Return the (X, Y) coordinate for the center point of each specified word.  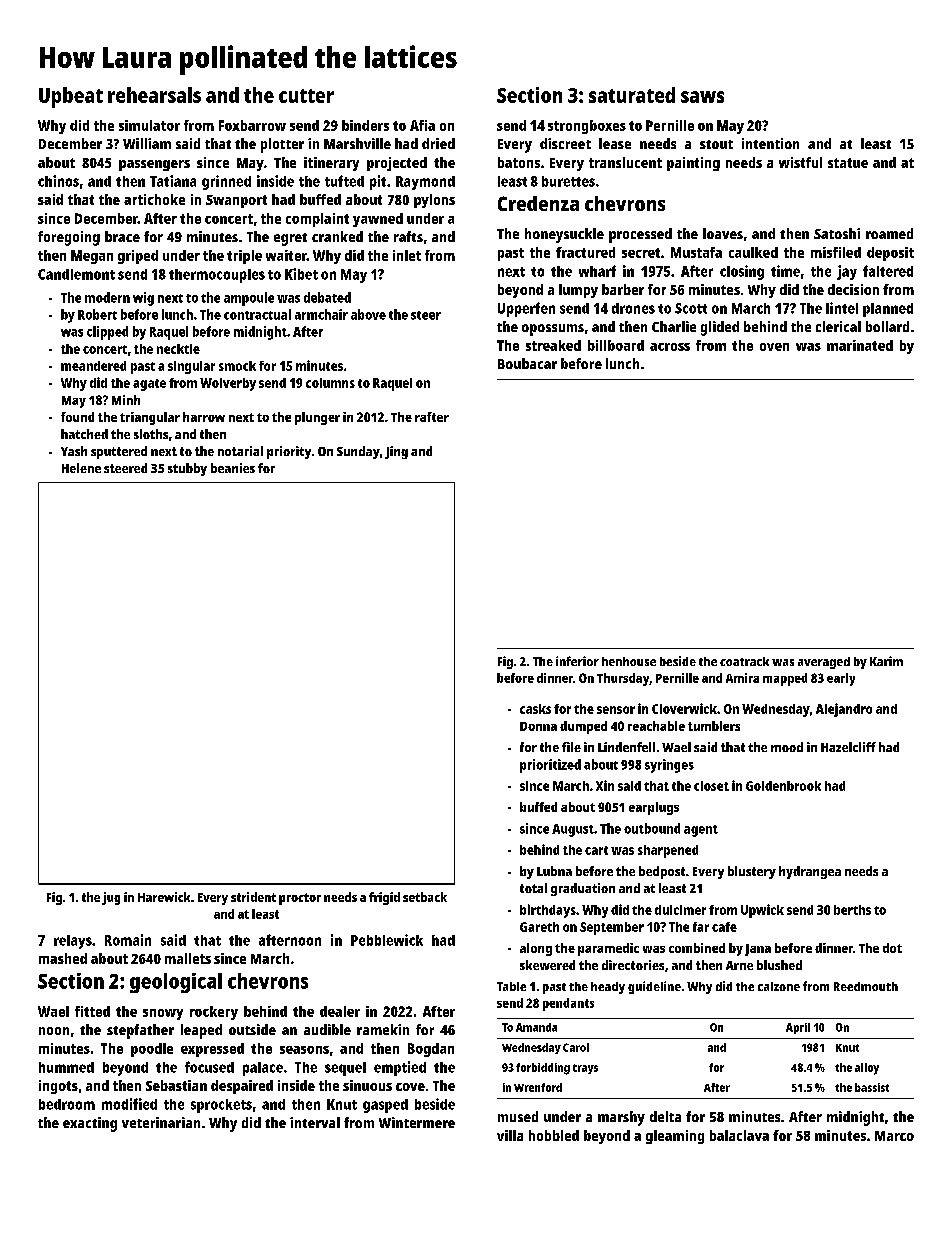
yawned (378, 220)
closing (742, 272)
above (368, 314)
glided (720, 328)
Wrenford (538, 1087)
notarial (240, 451)
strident (253, 897)
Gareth (539, 927)
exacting (90, 1124)
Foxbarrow (252, 125)
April (798, 1028)
